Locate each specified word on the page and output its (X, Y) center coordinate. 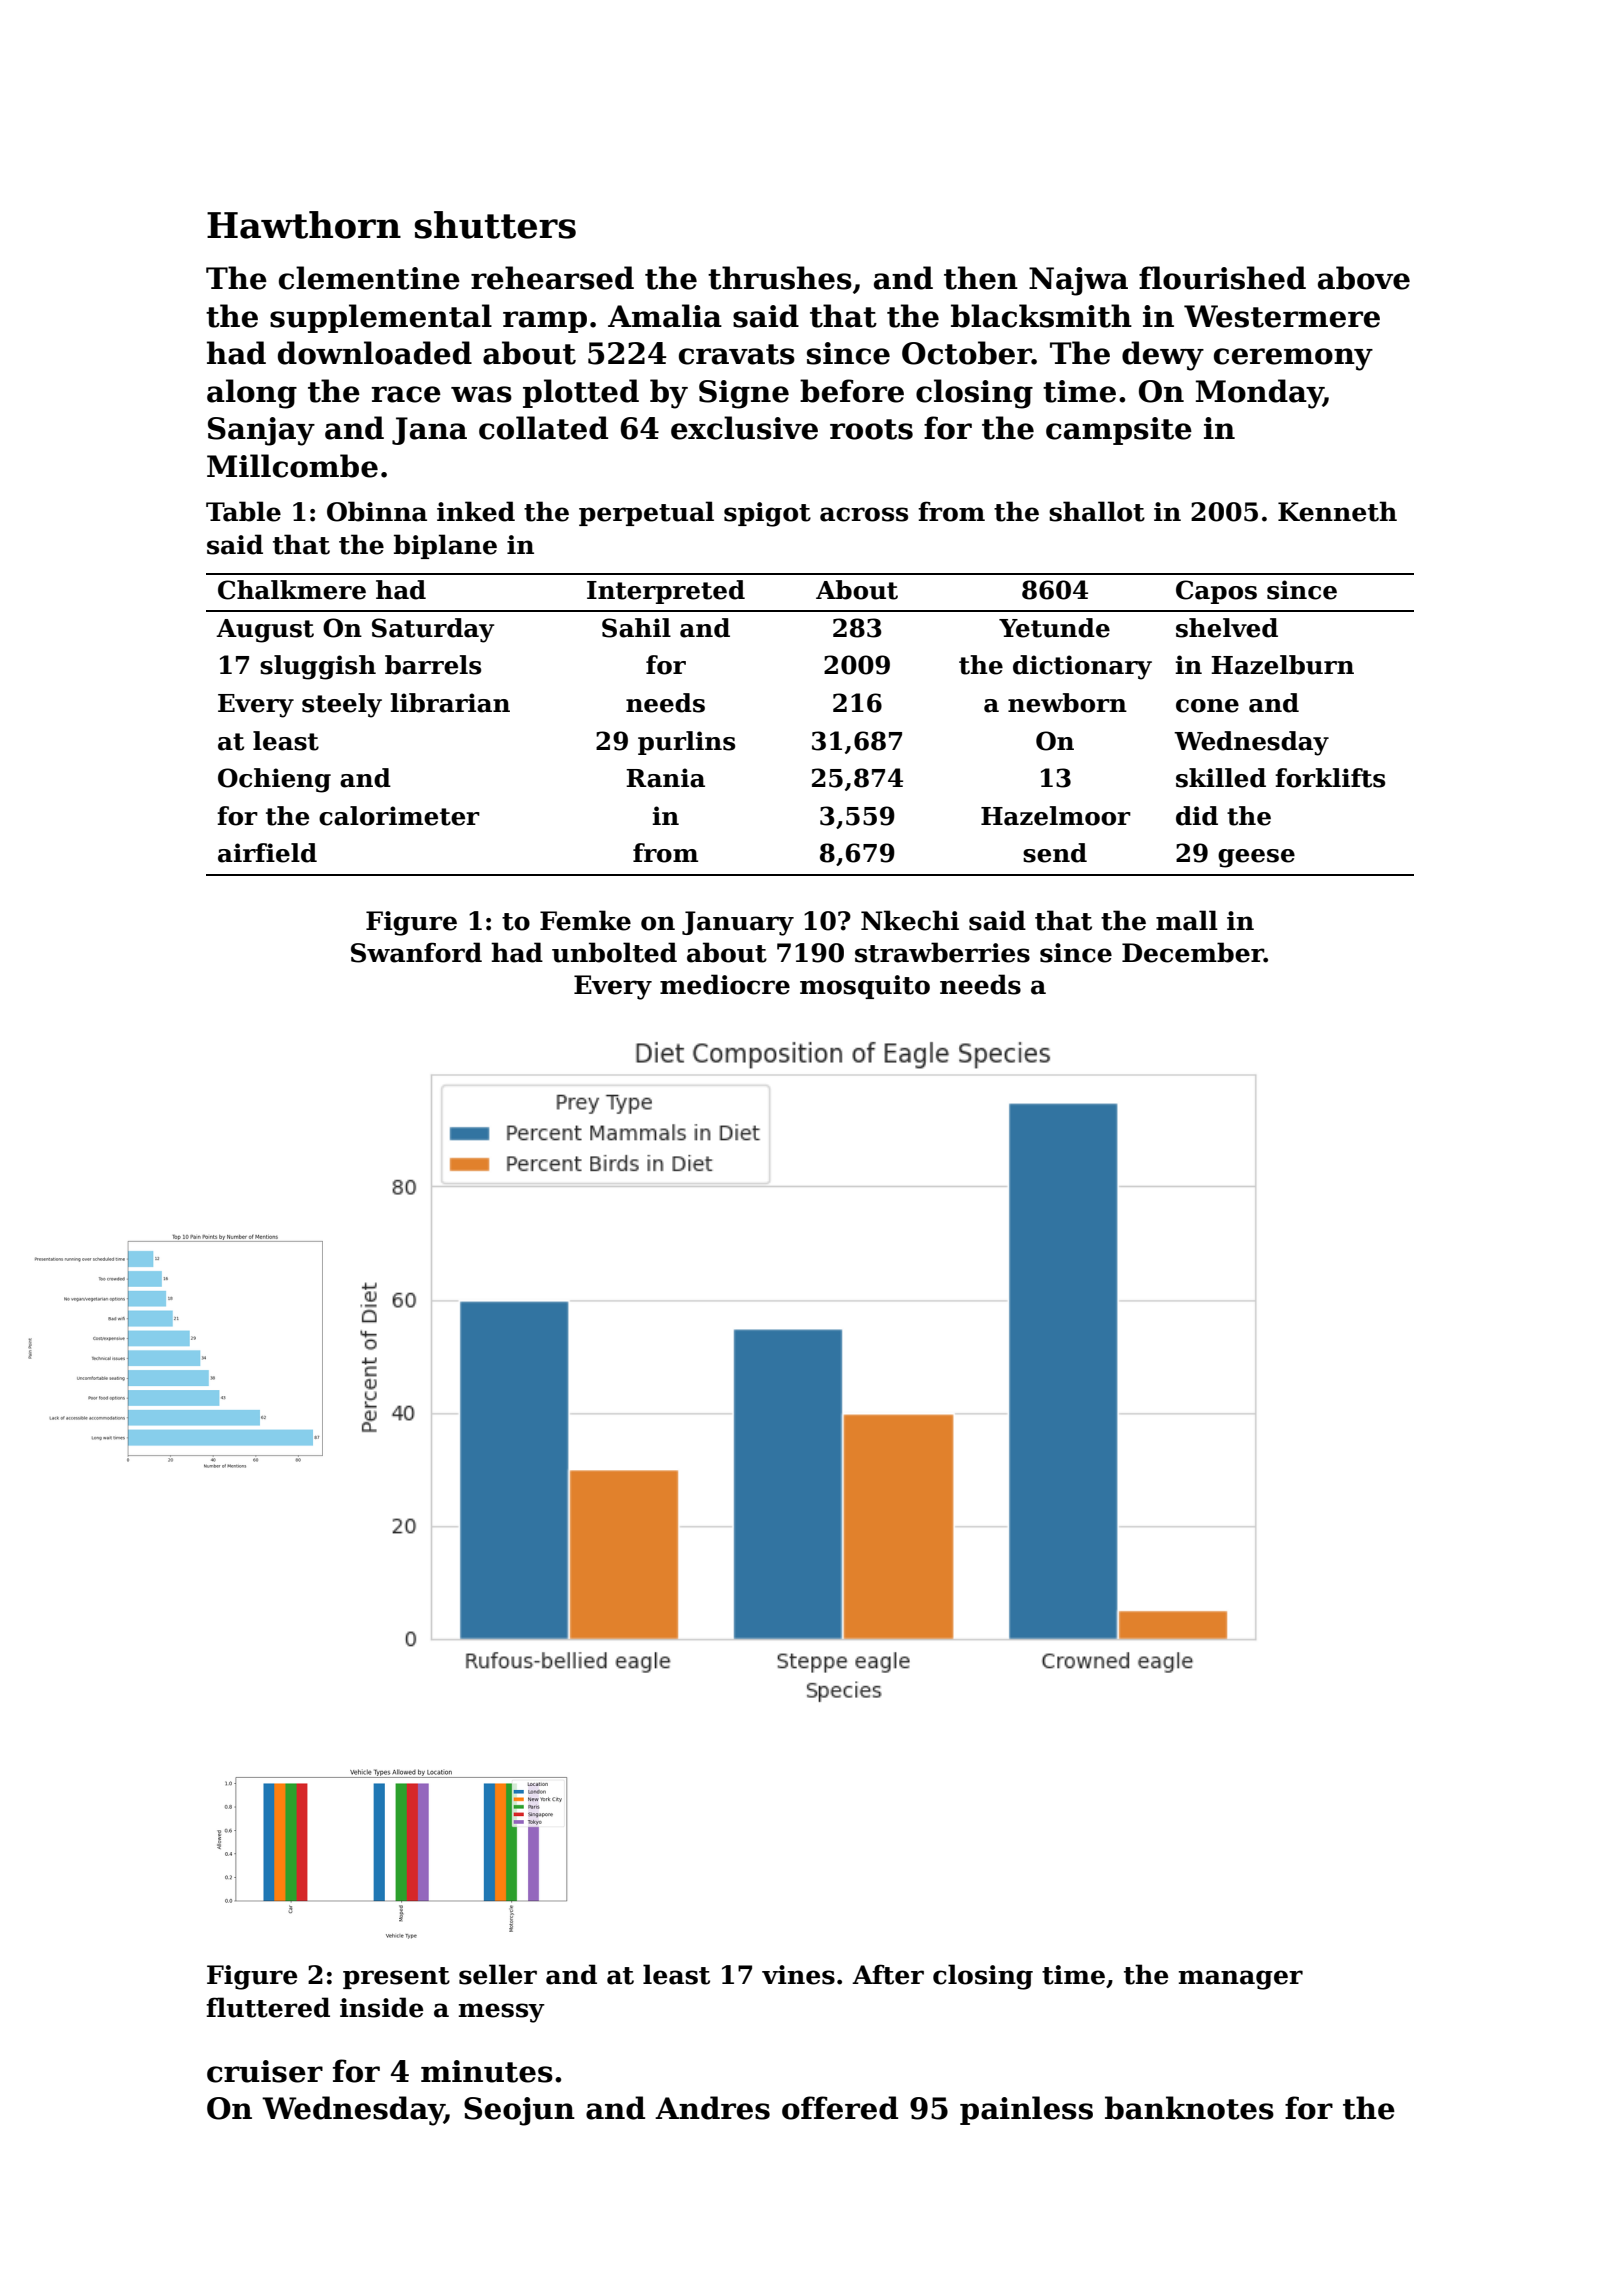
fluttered (268, 2007)
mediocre (725, 984)
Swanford (416, 952)
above (1364, 278)
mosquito (865, 987)
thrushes (780, 278)
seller (498, 1974)
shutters (495, 225)
